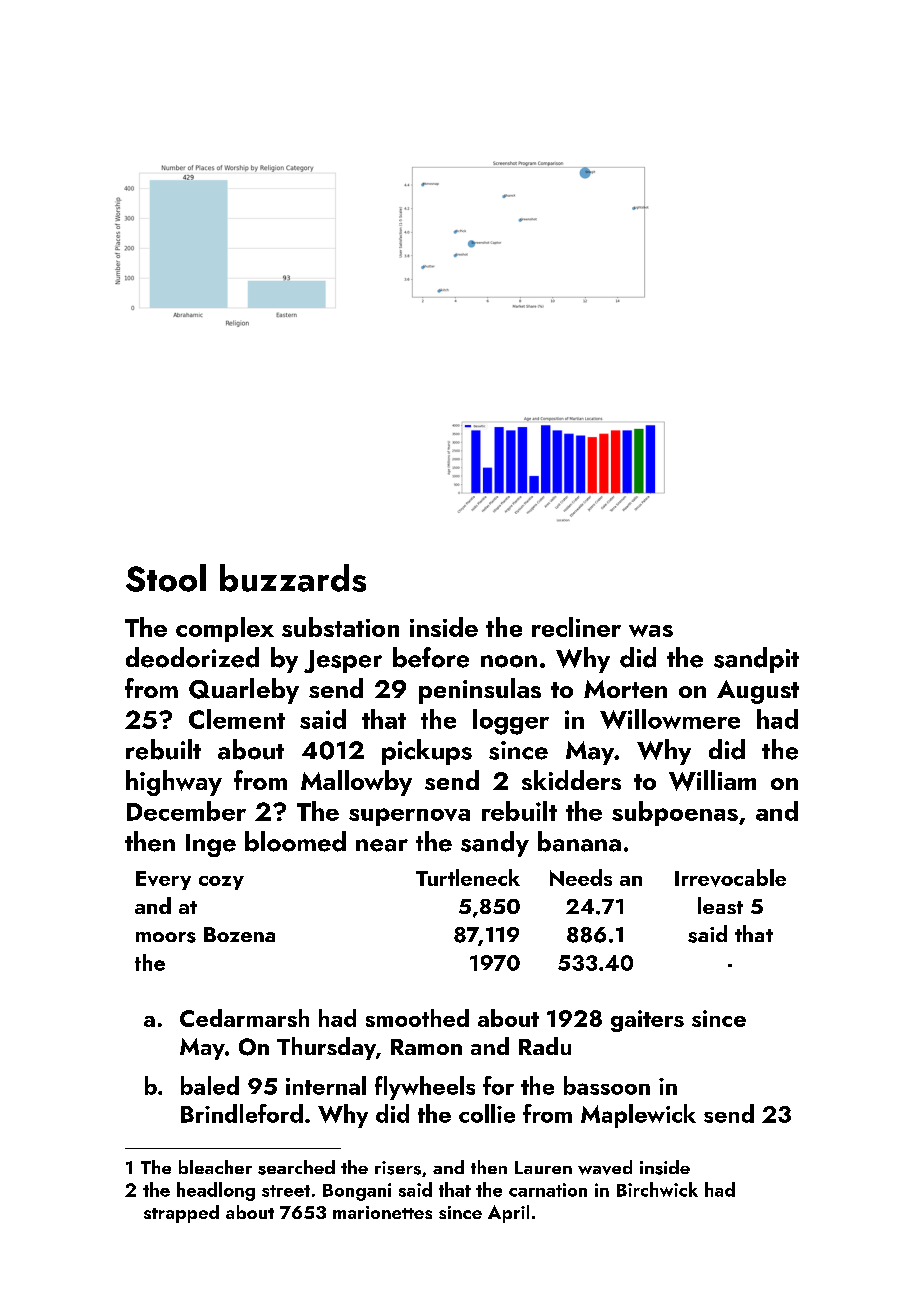 The width and height of the page is (924, 1311). I want to click on Willowmere, so click(670, 719).
